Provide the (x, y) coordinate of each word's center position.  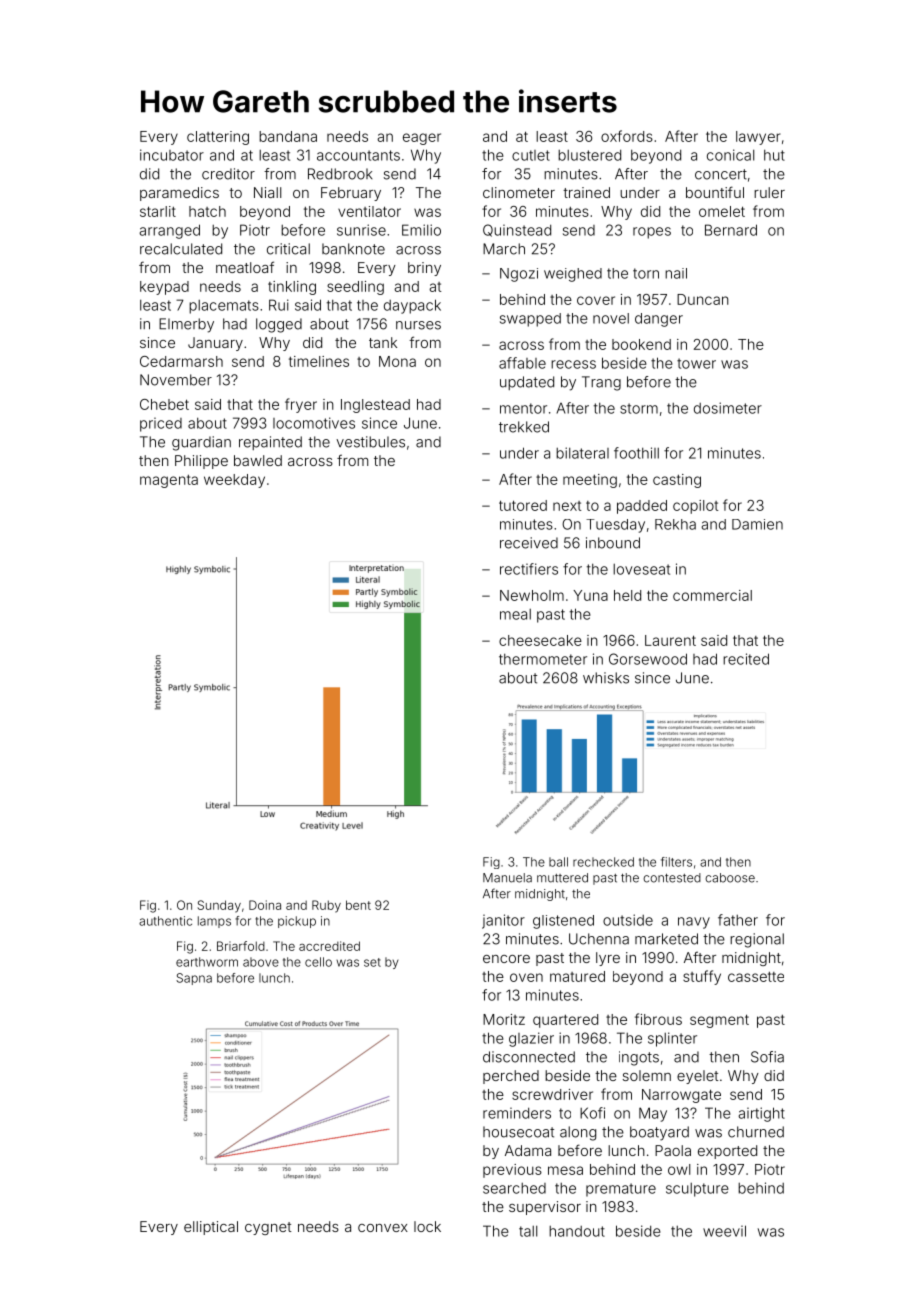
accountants (358, 155)
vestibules (370, 442)
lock (427, 1226)
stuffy (702, 977)
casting (677, 481)
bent (358, 905)
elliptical (211, 1228)
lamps (214, 922)
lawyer (758, 138)
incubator (172, 155)
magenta (169, 481)
